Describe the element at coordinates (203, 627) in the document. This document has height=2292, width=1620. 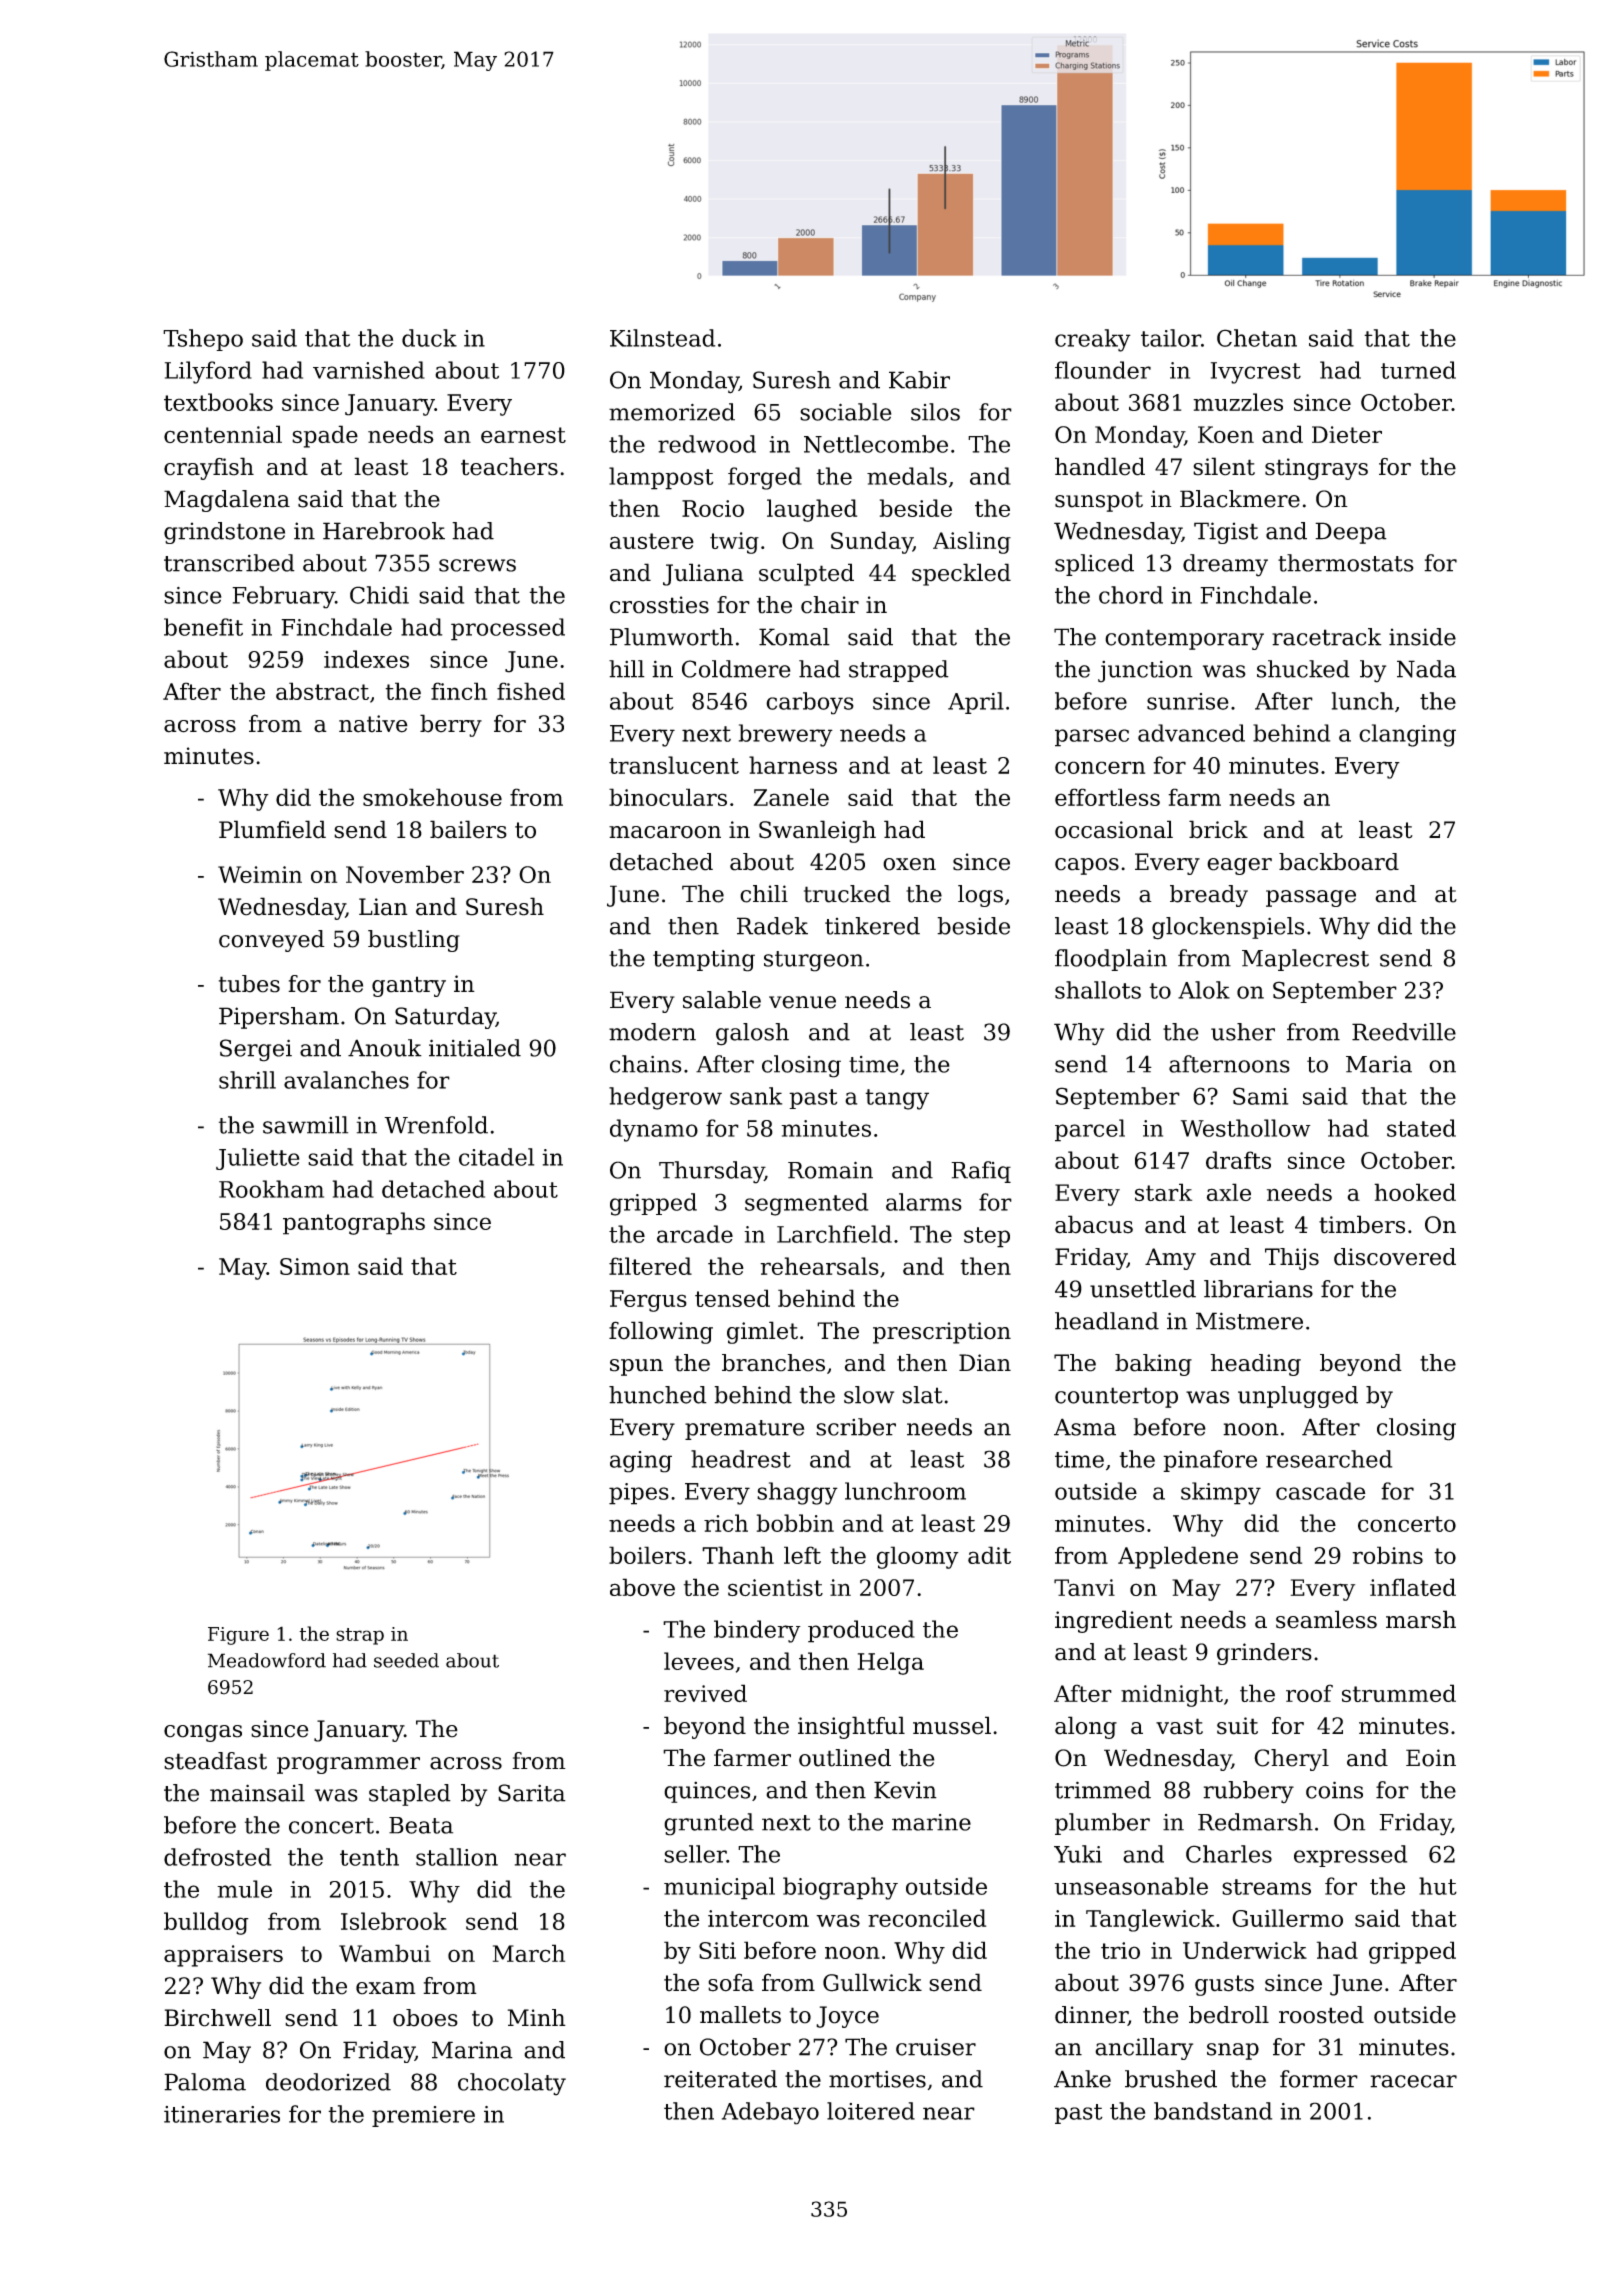
I see `benefit` at that location.
